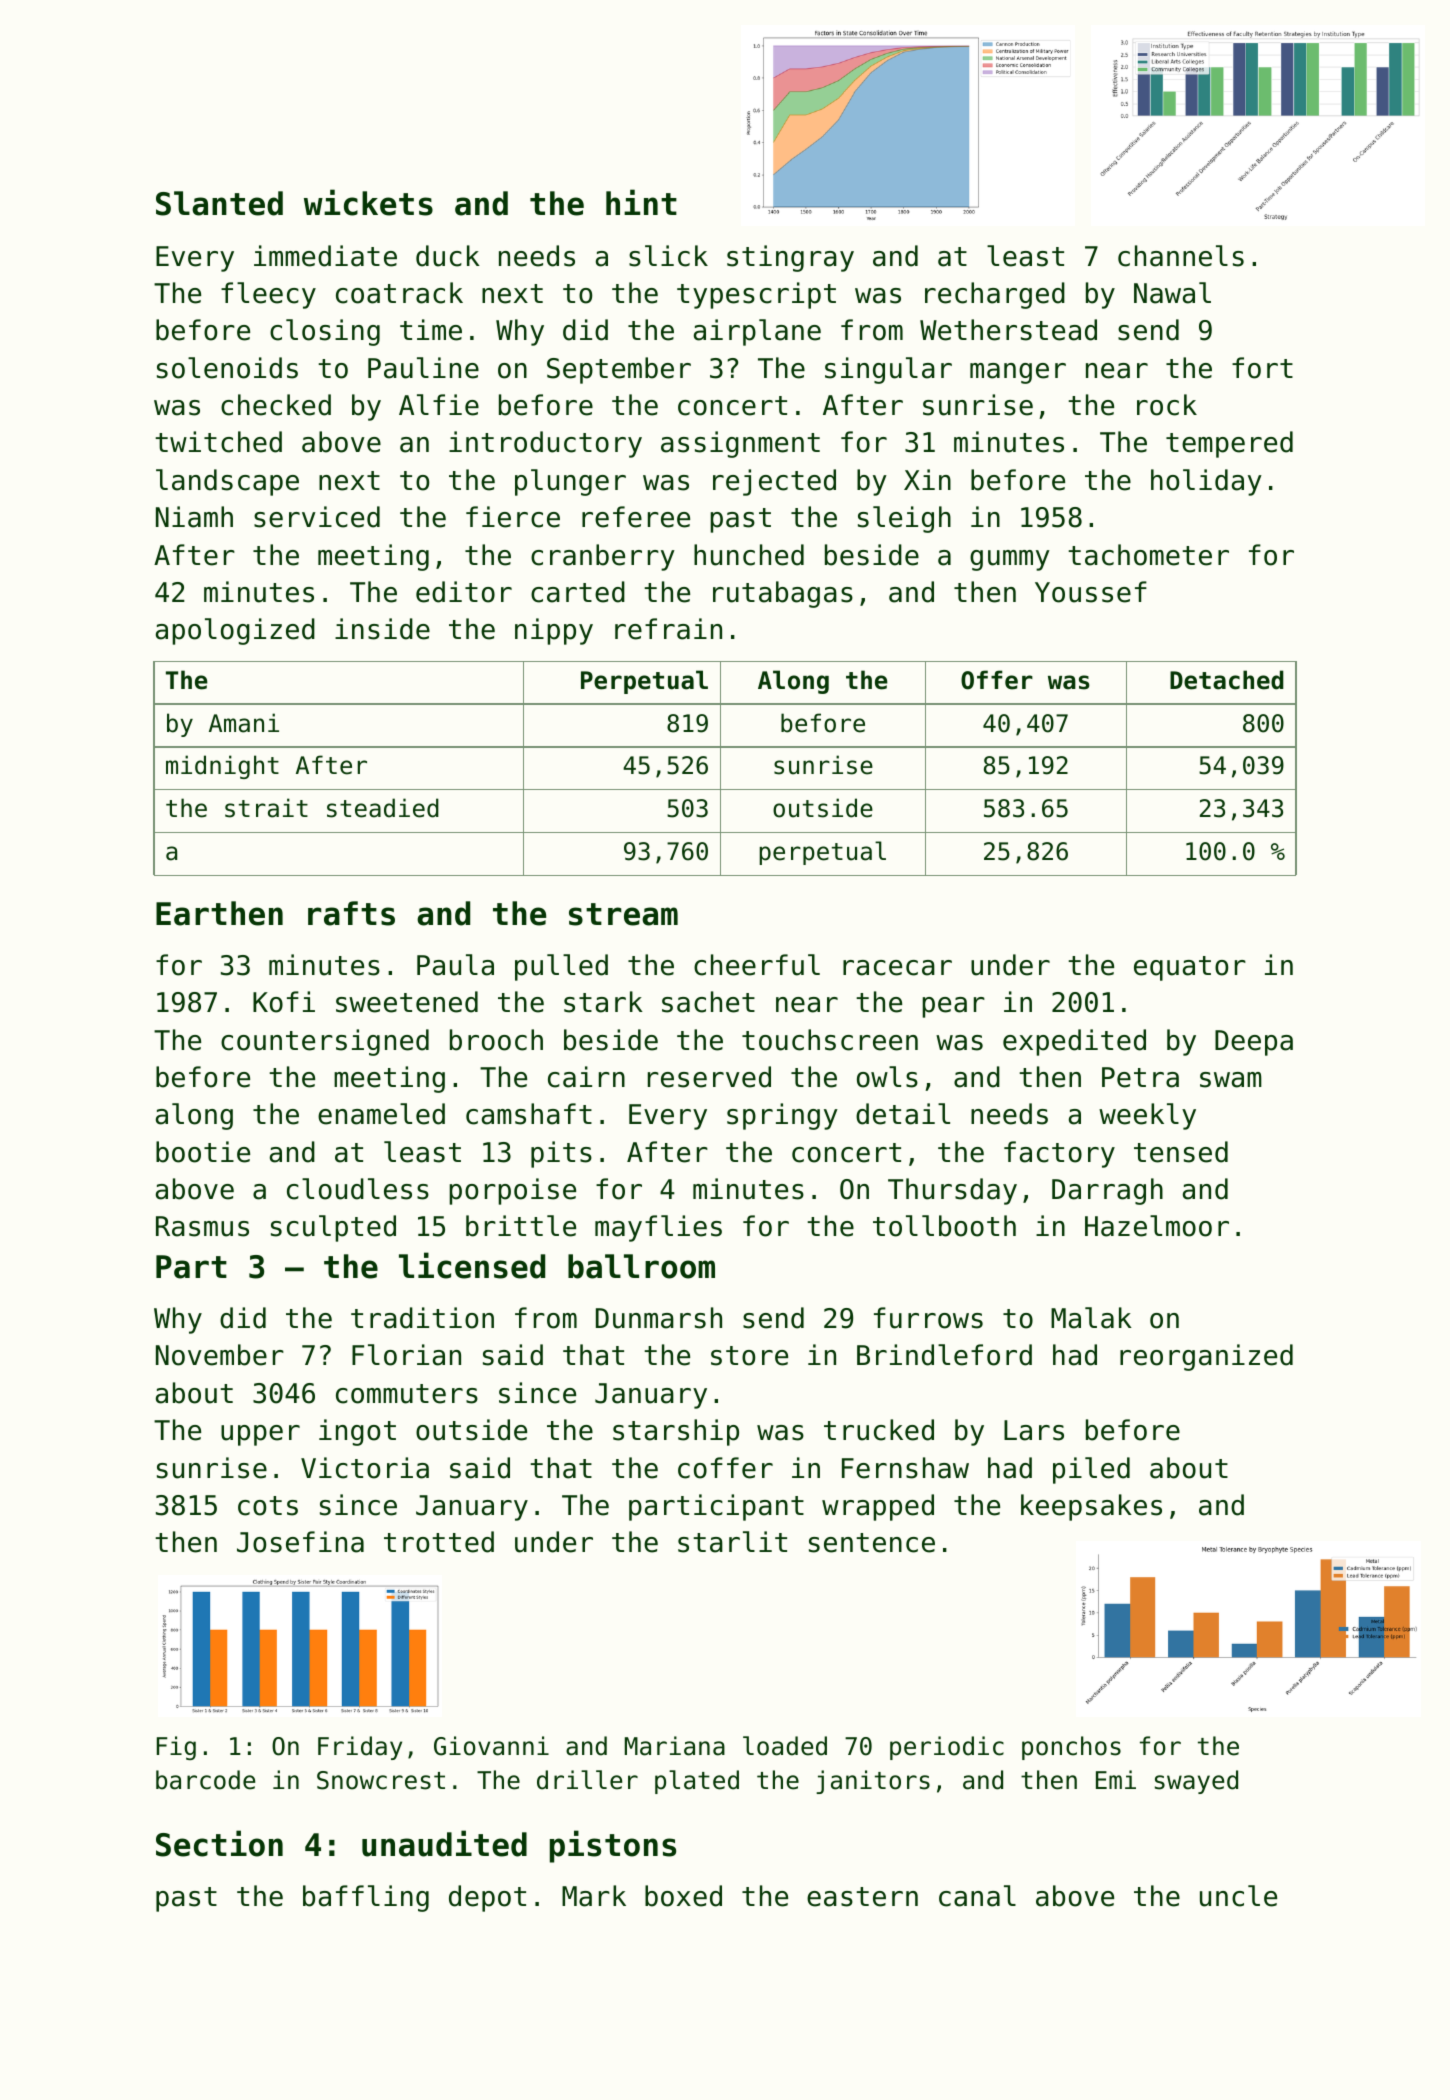 The image size is (1450, 2100). I want to click on Kofi, so click(284, 1002).
